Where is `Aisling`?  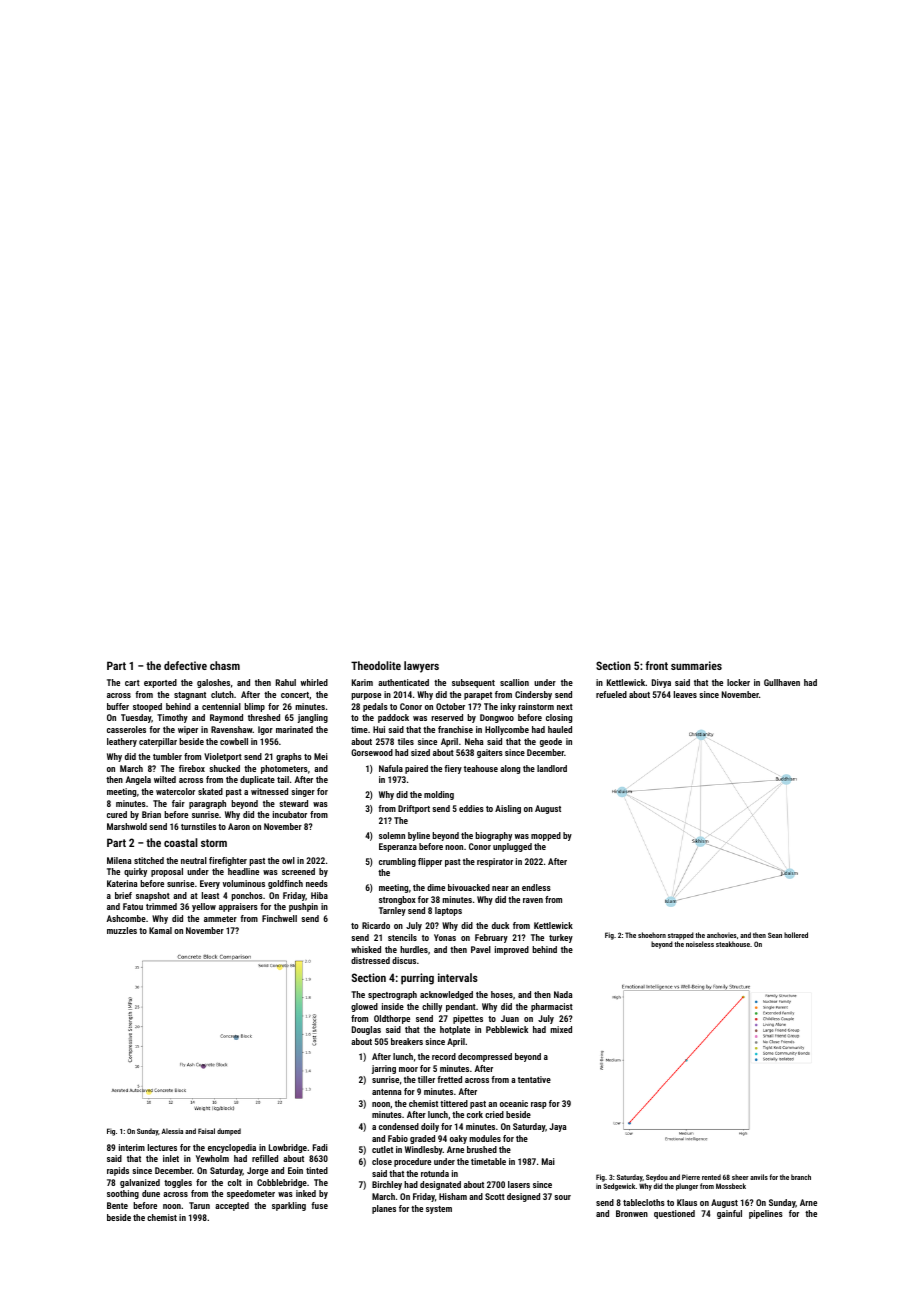
Aisling is located at coordinates (508, 809).
